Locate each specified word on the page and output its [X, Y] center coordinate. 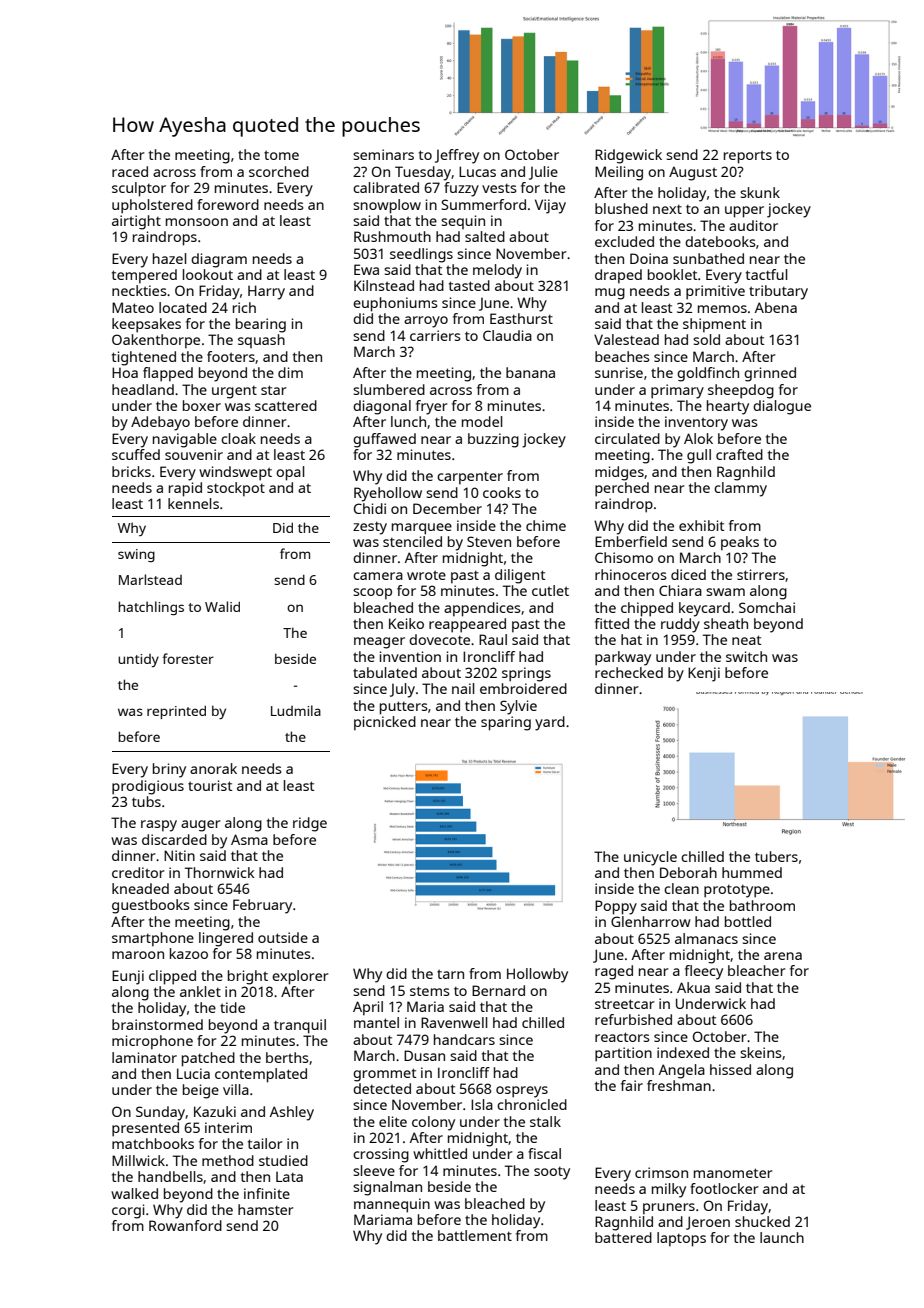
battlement [475, 1235]
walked [134, 1193]
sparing [506, 723]
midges [619, 473]
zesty [370, 528]
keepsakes [146, 325]
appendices [482, 609]
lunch [408, 421]
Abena [776, 307]
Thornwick [220, 872]
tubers [776, 856]
